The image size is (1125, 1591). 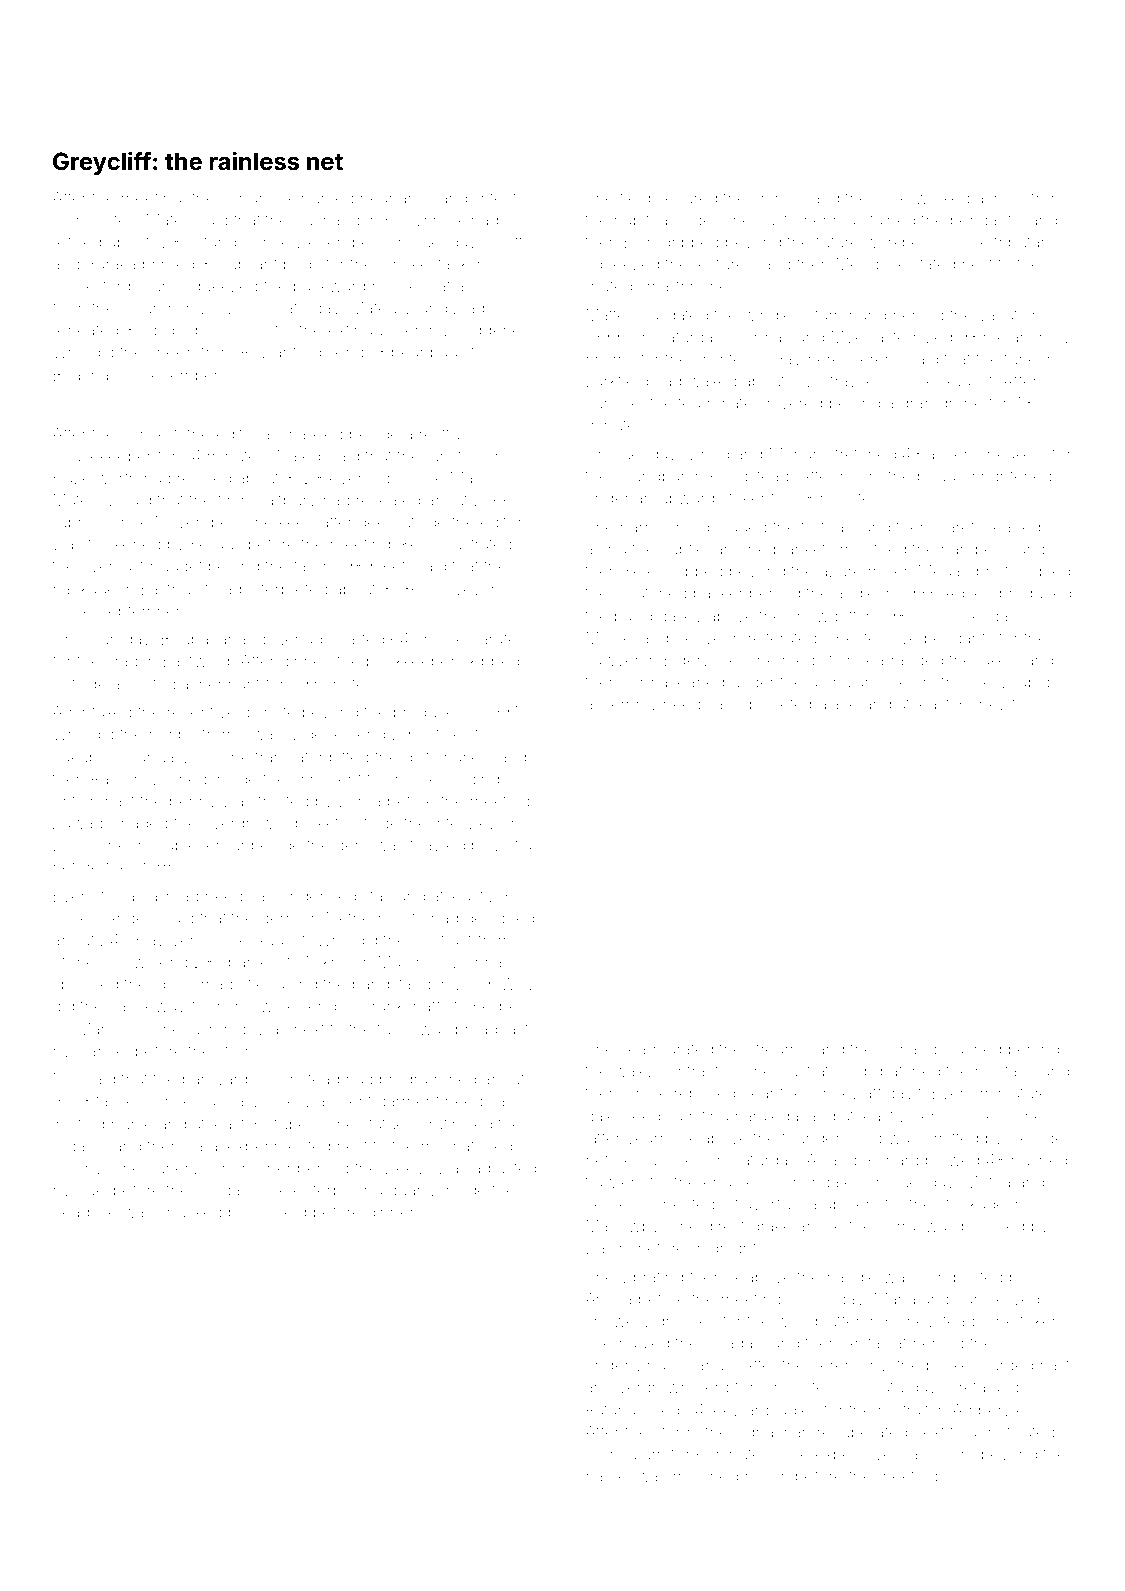 I want to click on quarry, so click(x=412, y=1193).
